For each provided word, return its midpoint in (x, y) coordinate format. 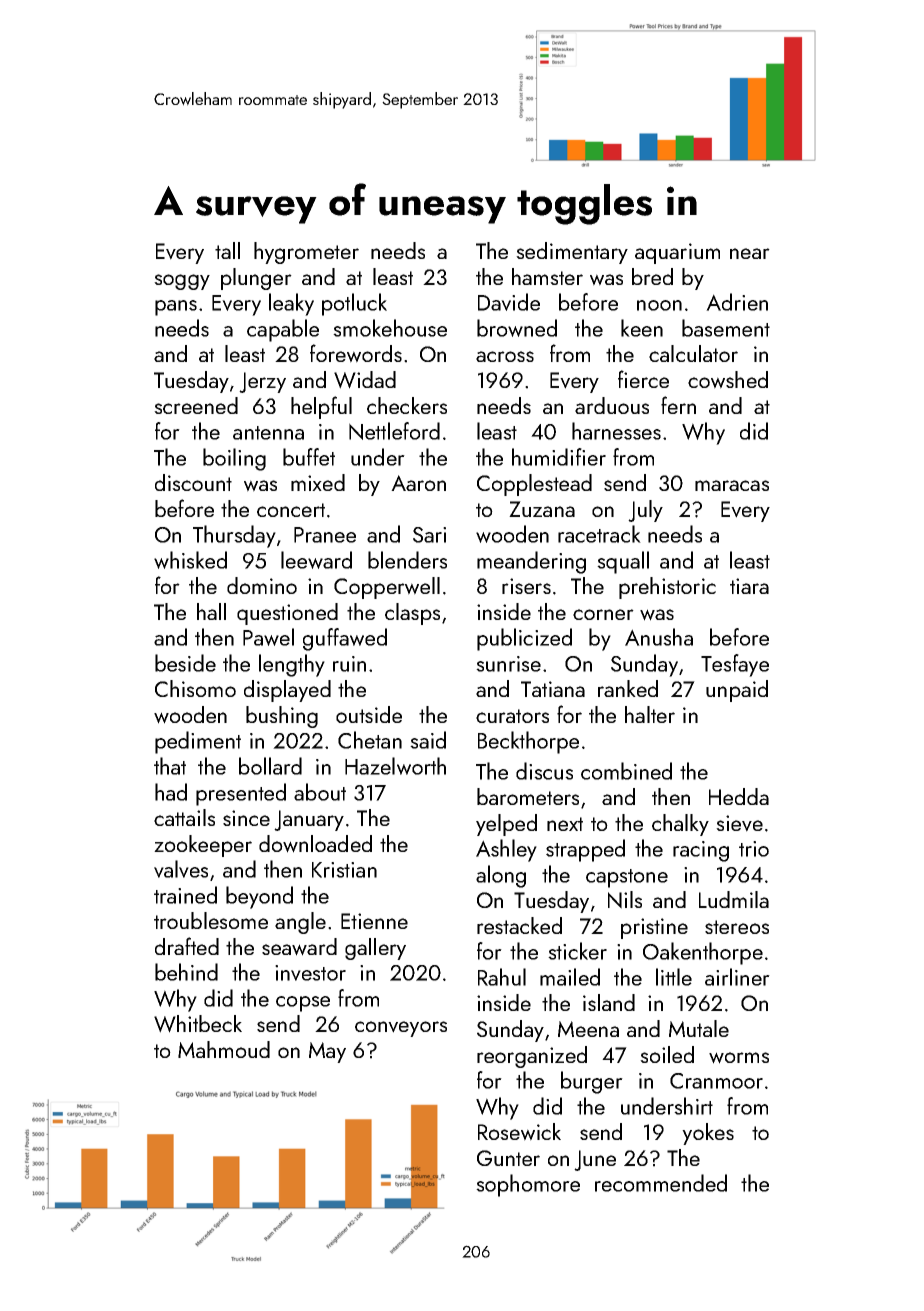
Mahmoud (224, 1049)
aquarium (677, 253)
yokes (708, 1134)
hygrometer (306, 253)
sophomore (528, 1185)
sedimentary (572, 253)
